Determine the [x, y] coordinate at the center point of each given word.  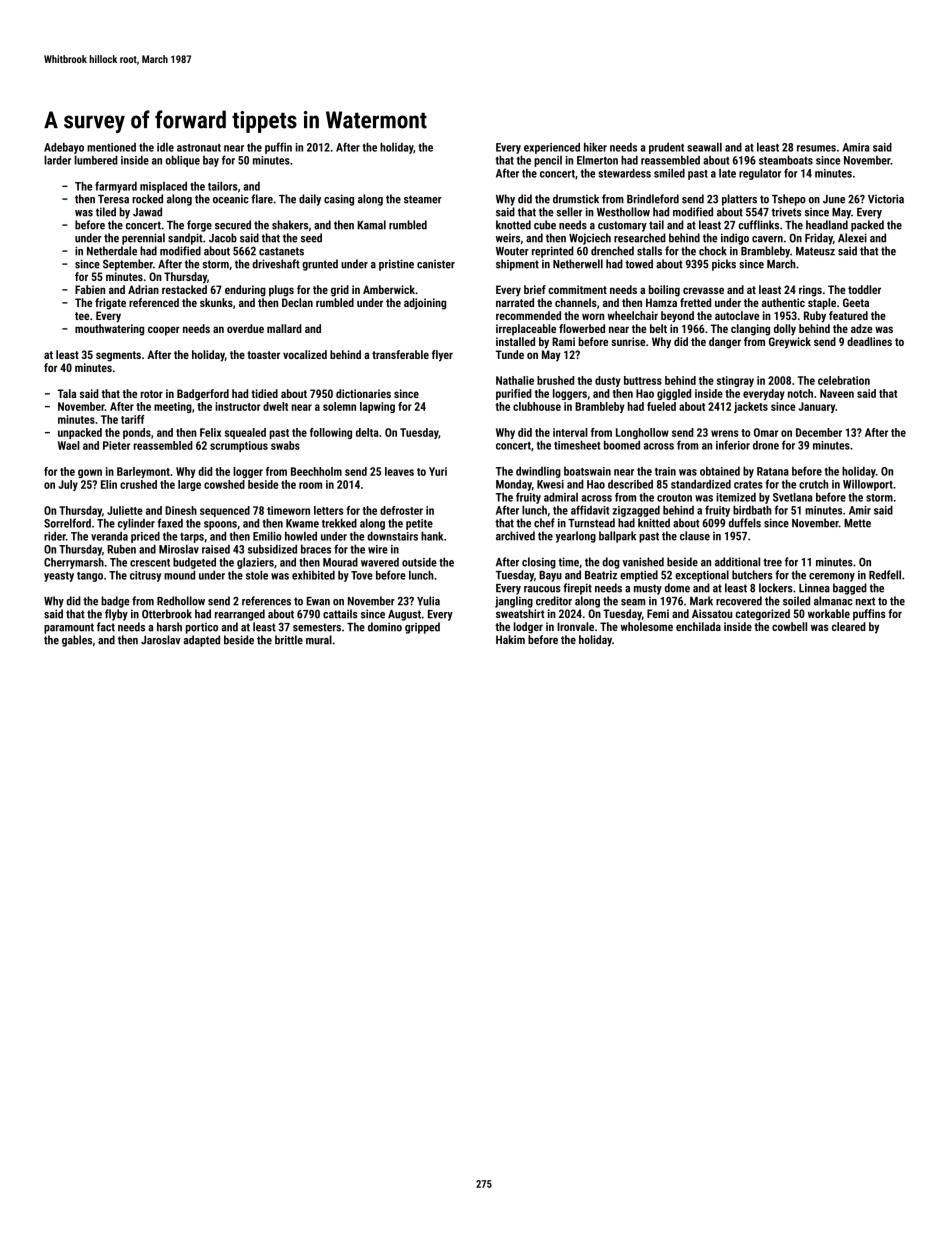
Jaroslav [161, 640]
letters [328, 510]
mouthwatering [109, 330]
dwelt [275, 406]
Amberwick [389, 289]
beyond [677, 317]
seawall [704, 147]
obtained [720, 471]
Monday [514, 485]
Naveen [837, 393]
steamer [423, 199]
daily [310, 200]
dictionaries [363, 393]
